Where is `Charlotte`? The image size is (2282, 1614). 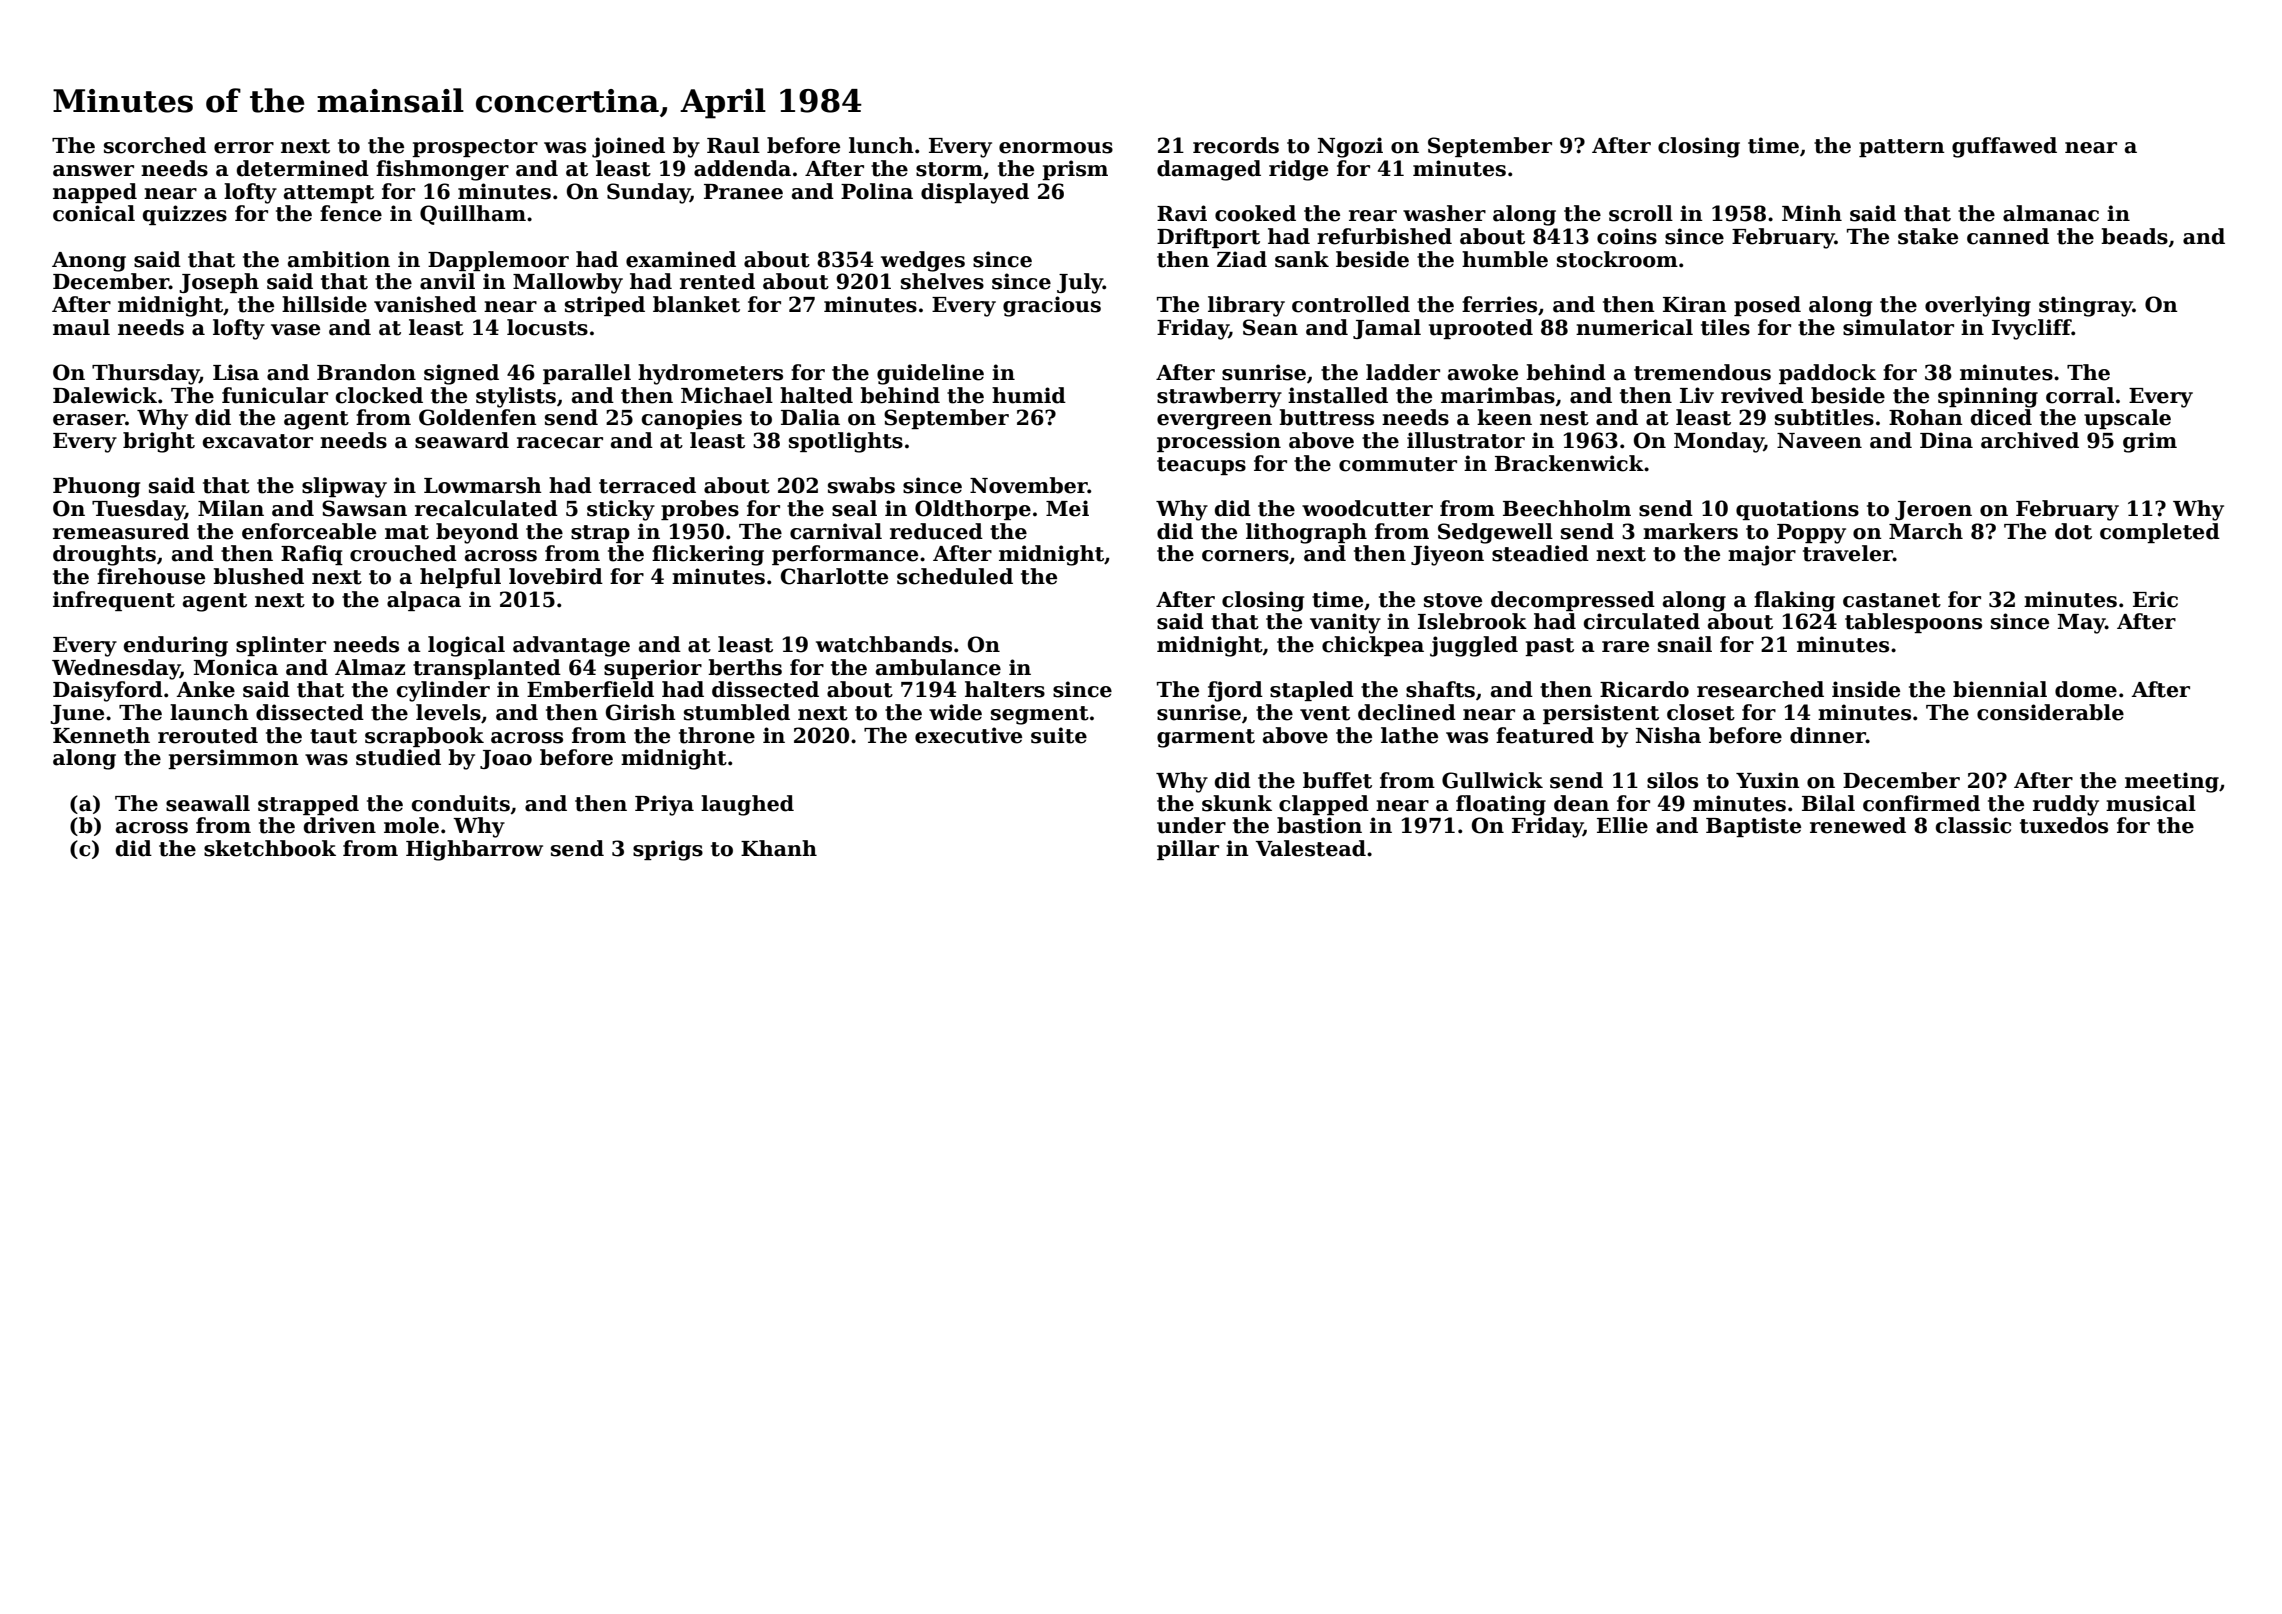
Charlotte is located at coordinates (834, 576).
